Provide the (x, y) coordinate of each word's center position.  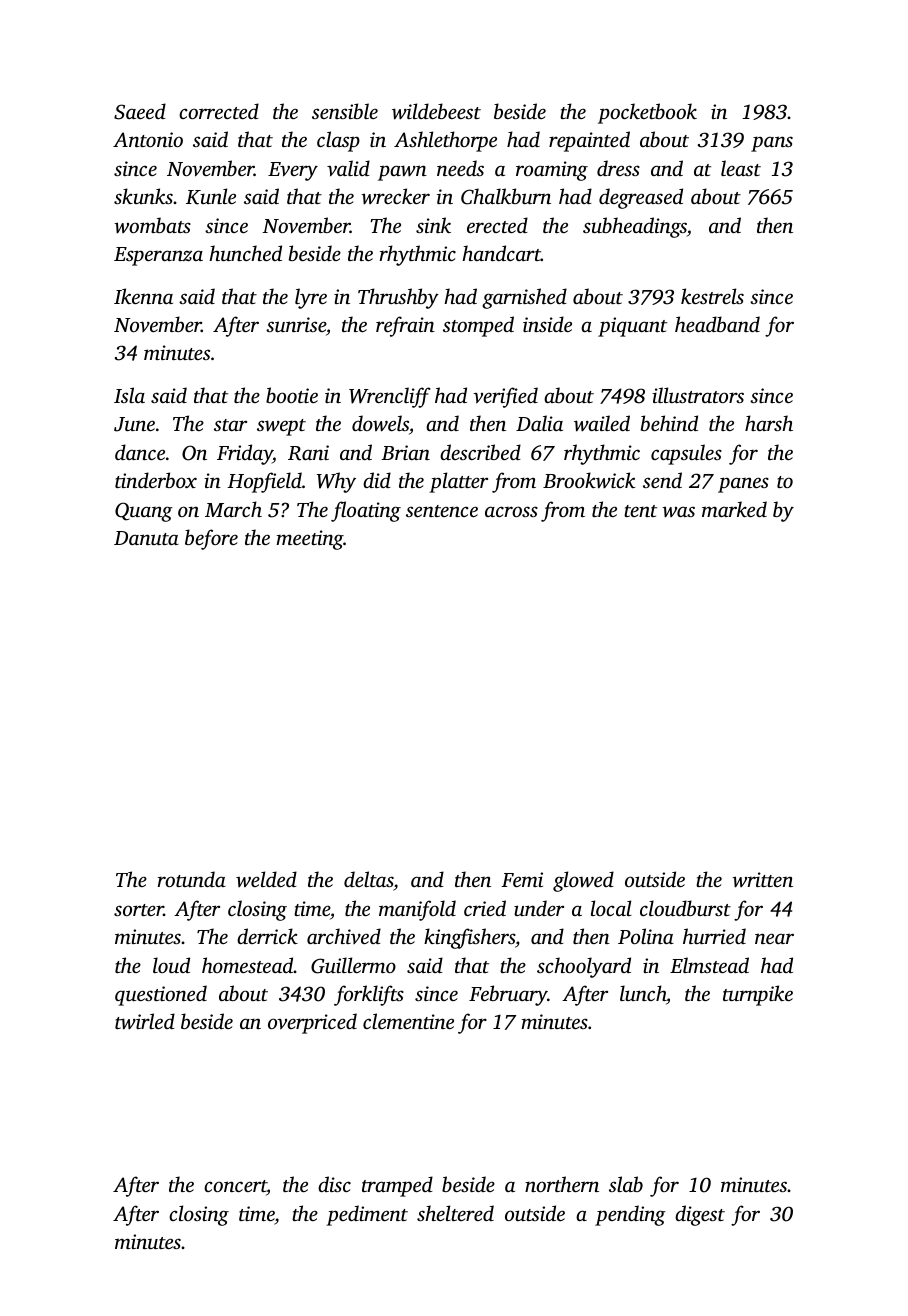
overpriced (312, 1023)
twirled (145, 1021)
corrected (219, 111)
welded (266, 879)
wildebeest (436, 111)
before (211, 539)
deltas (369, 881)
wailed (602, 423)
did (377, 480)
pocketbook (647, 113)
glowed (583, 881)
